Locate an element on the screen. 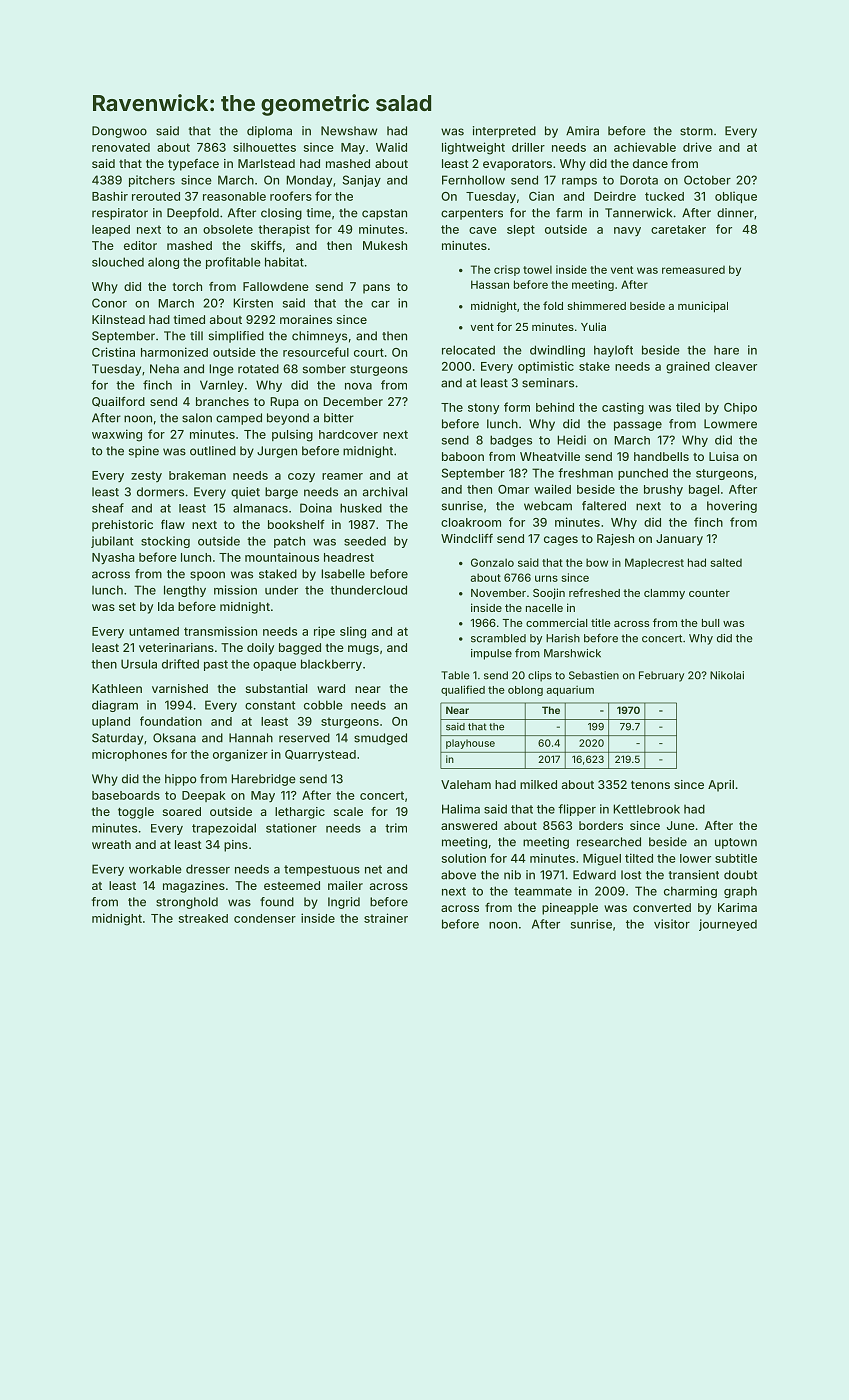  headrest is located at coordinates (349, 557).
